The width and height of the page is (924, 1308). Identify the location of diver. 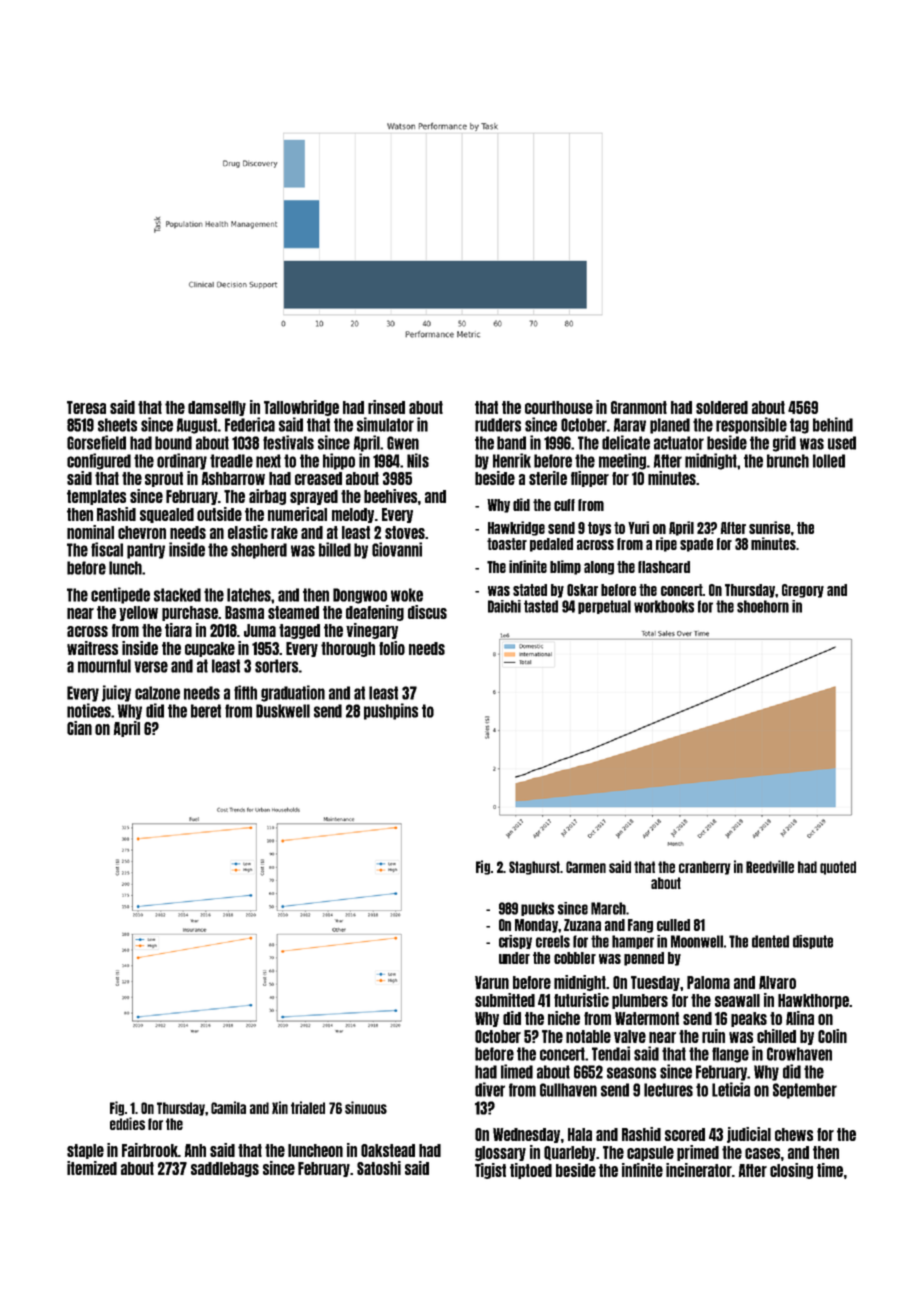
(490, 1089).
